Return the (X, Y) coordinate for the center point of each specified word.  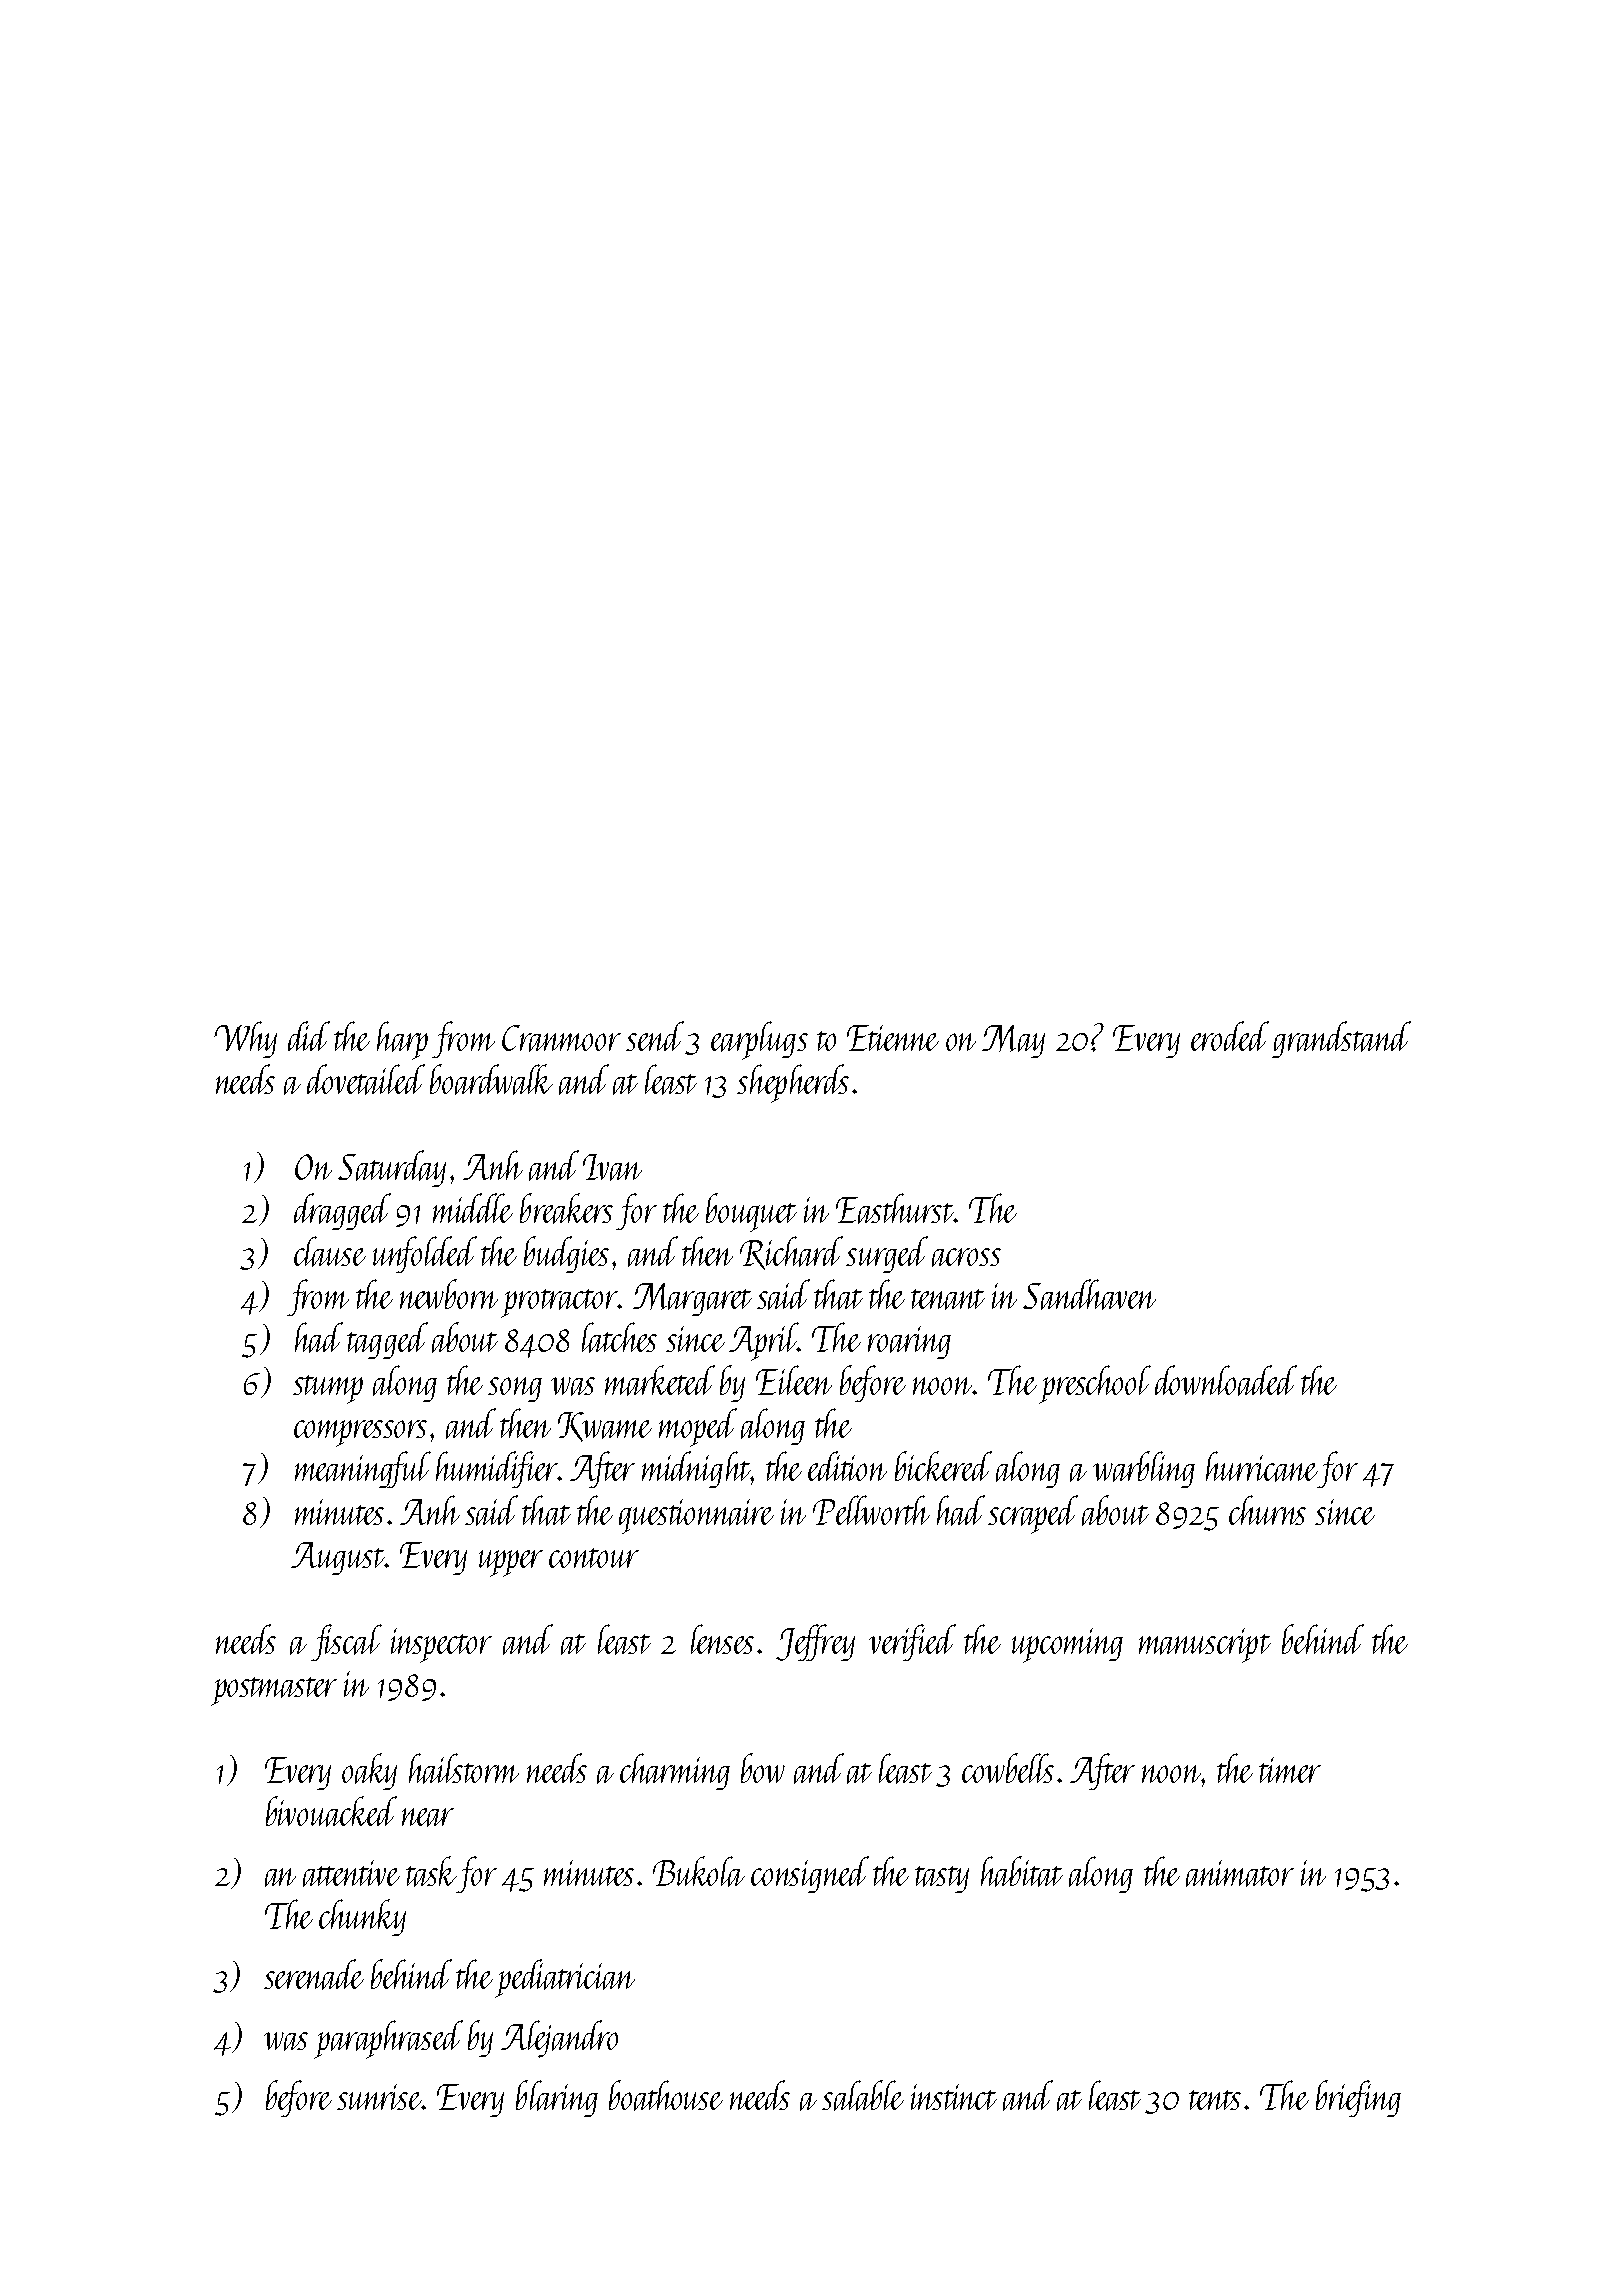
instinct (954, 2097)
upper (511, 1563)
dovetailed (366, 1079)
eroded (1230, 1036)
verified (912, 1642)
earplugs (759, 1040)
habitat (1022, 1871)
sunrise (379, 2097)
